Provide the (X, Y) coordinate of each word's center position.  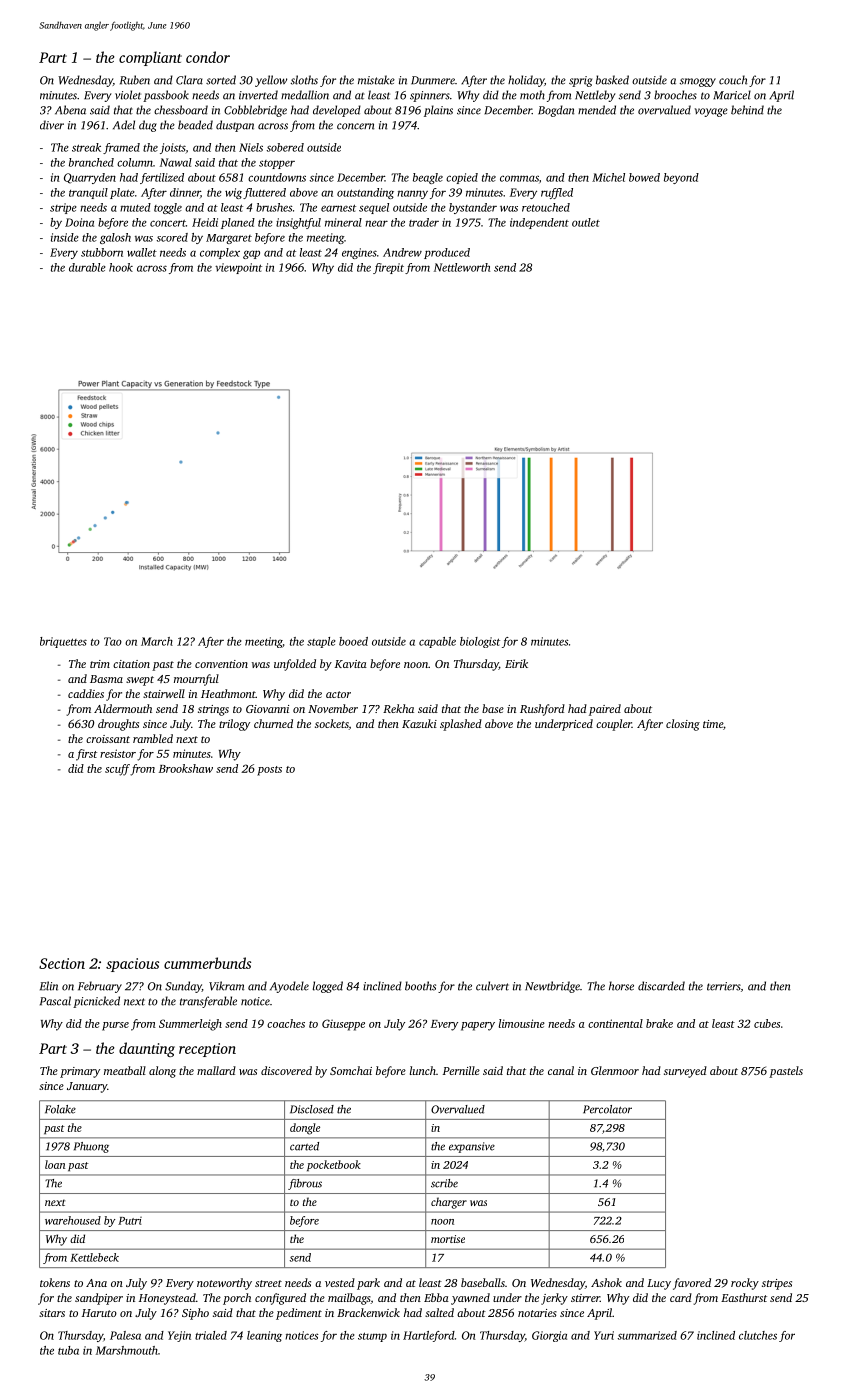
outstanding (365, 193)
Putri (130, 1221)
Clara (189, 80)
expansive (472, 1147)
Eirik (516, 663)
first (86, 755)
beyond (681, 178)
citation (131, 664)
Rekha (398, 708)
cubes (767, 1023)
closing (683, 725)
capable (437, 642)
